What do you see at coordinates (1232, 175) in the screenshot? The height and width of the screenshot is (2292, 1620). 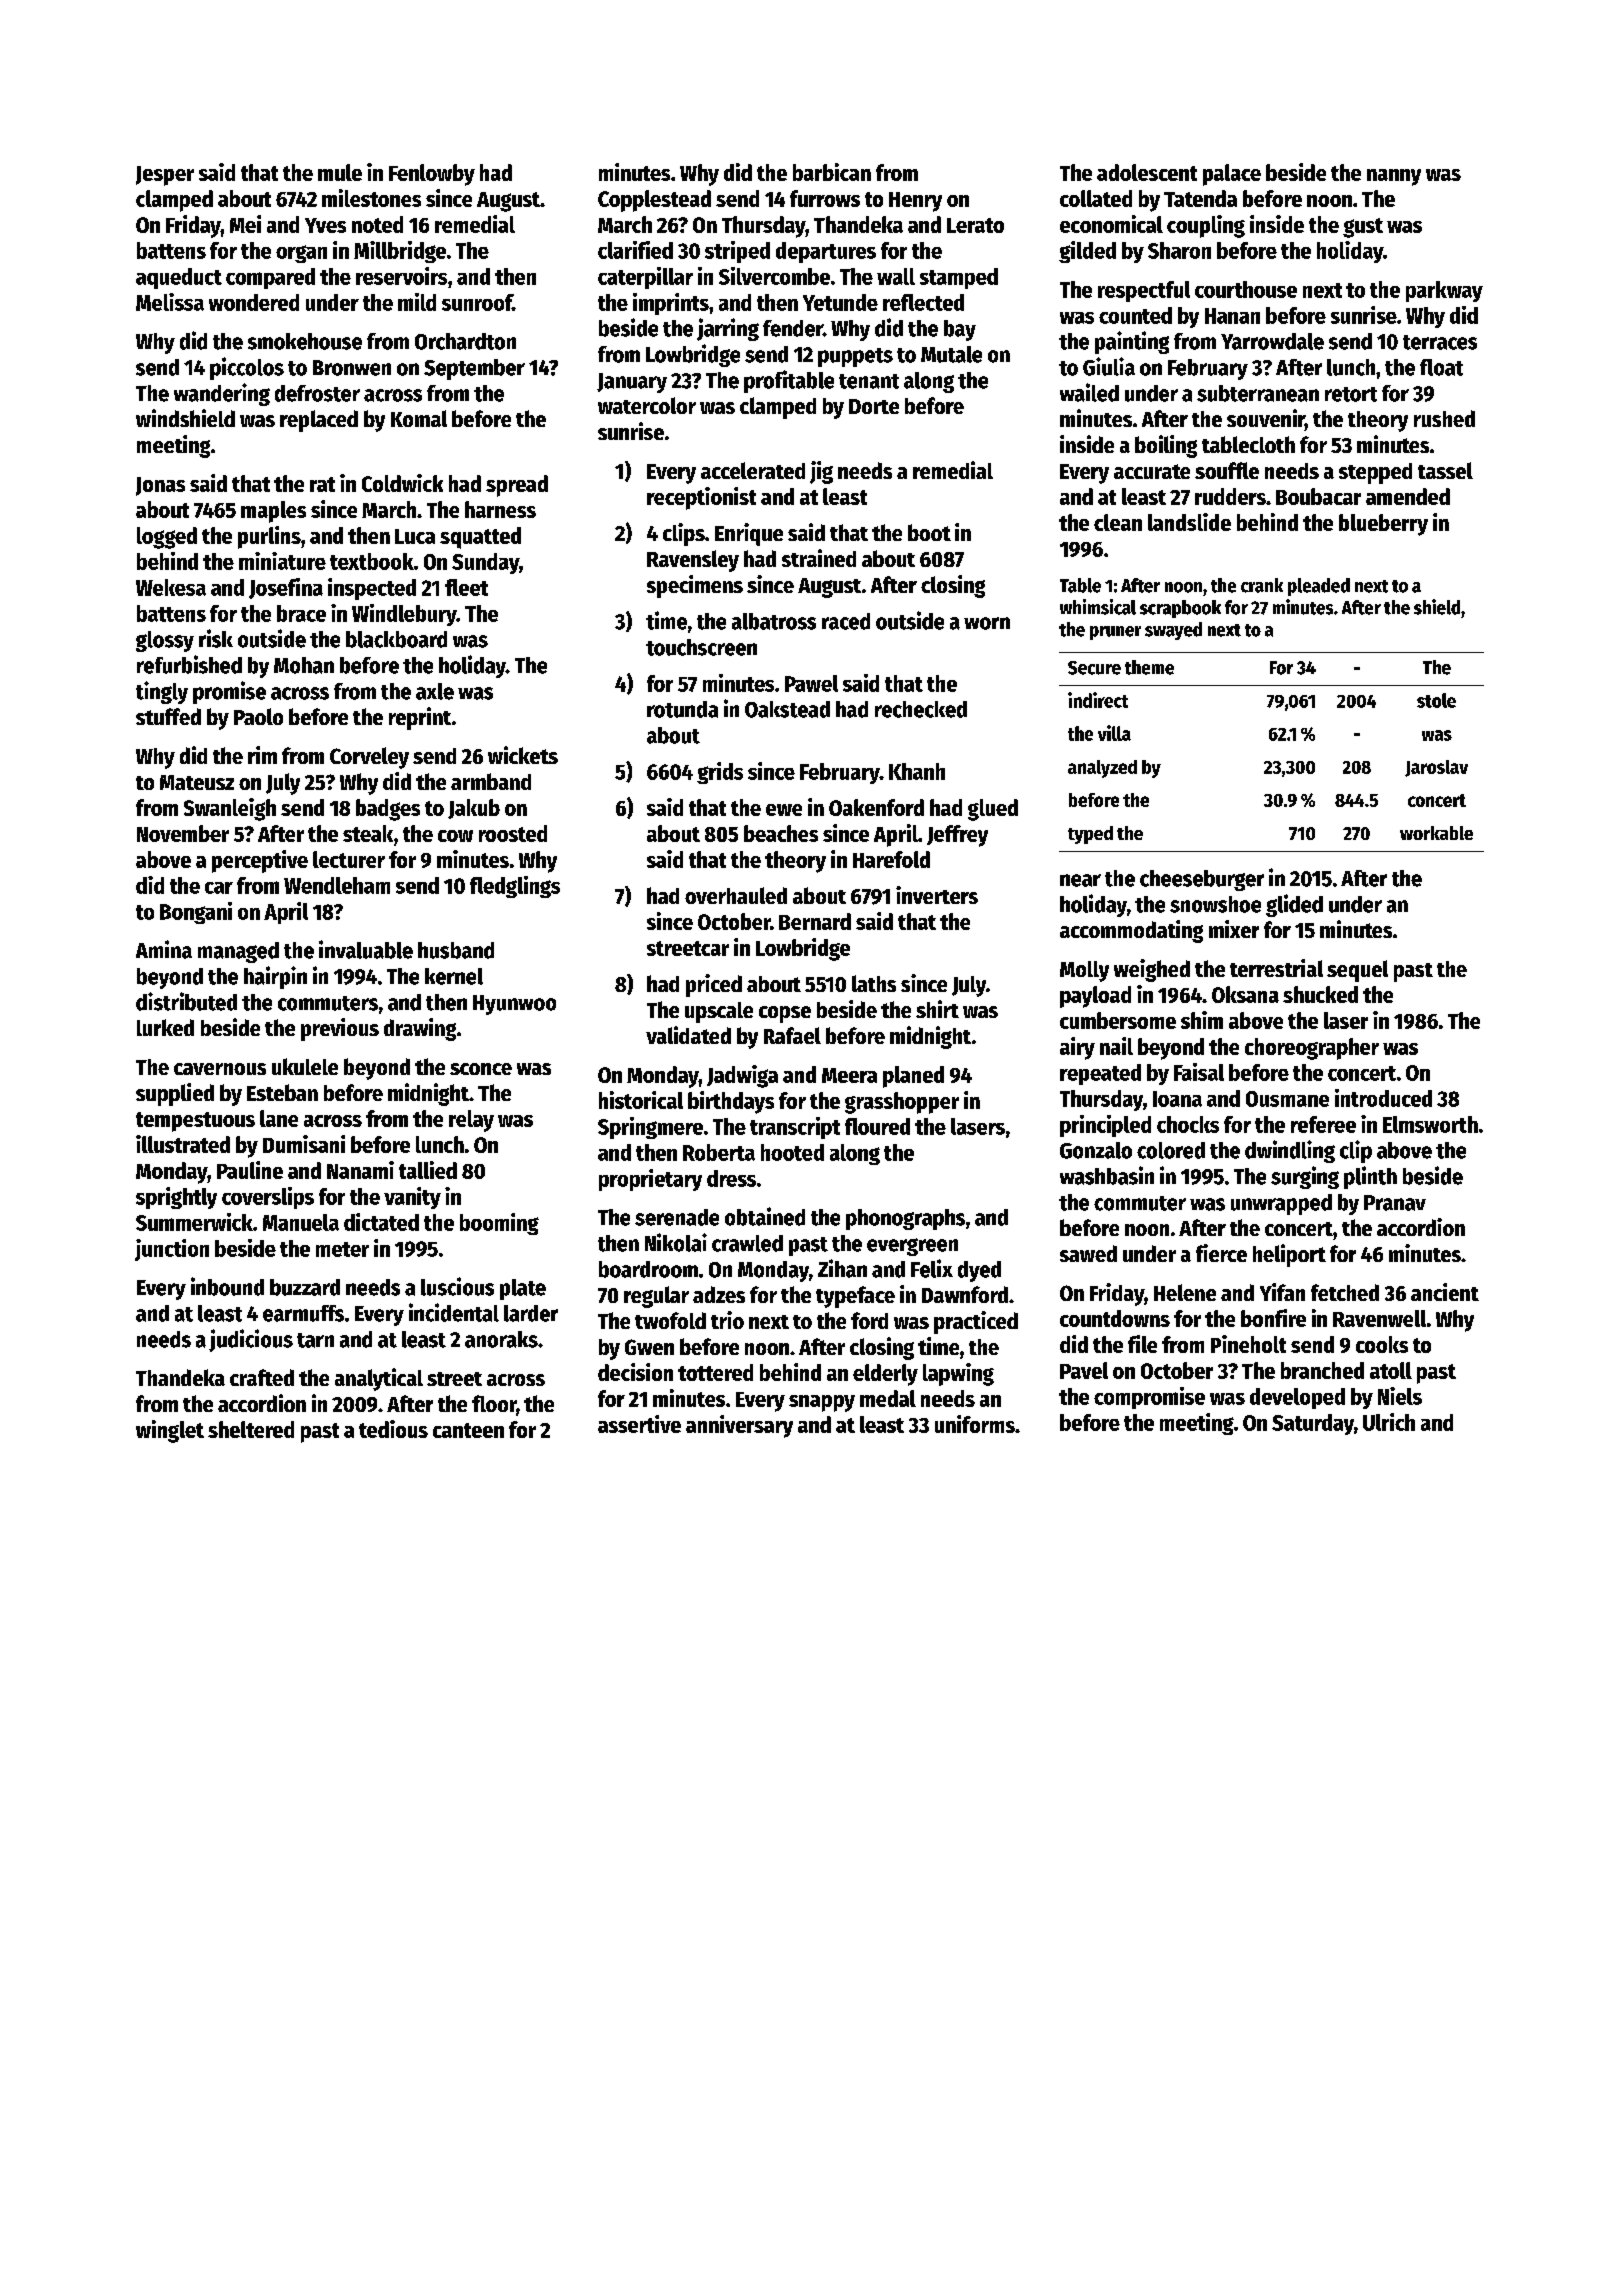 I see `palace` at bounding box center [1232, 175].
